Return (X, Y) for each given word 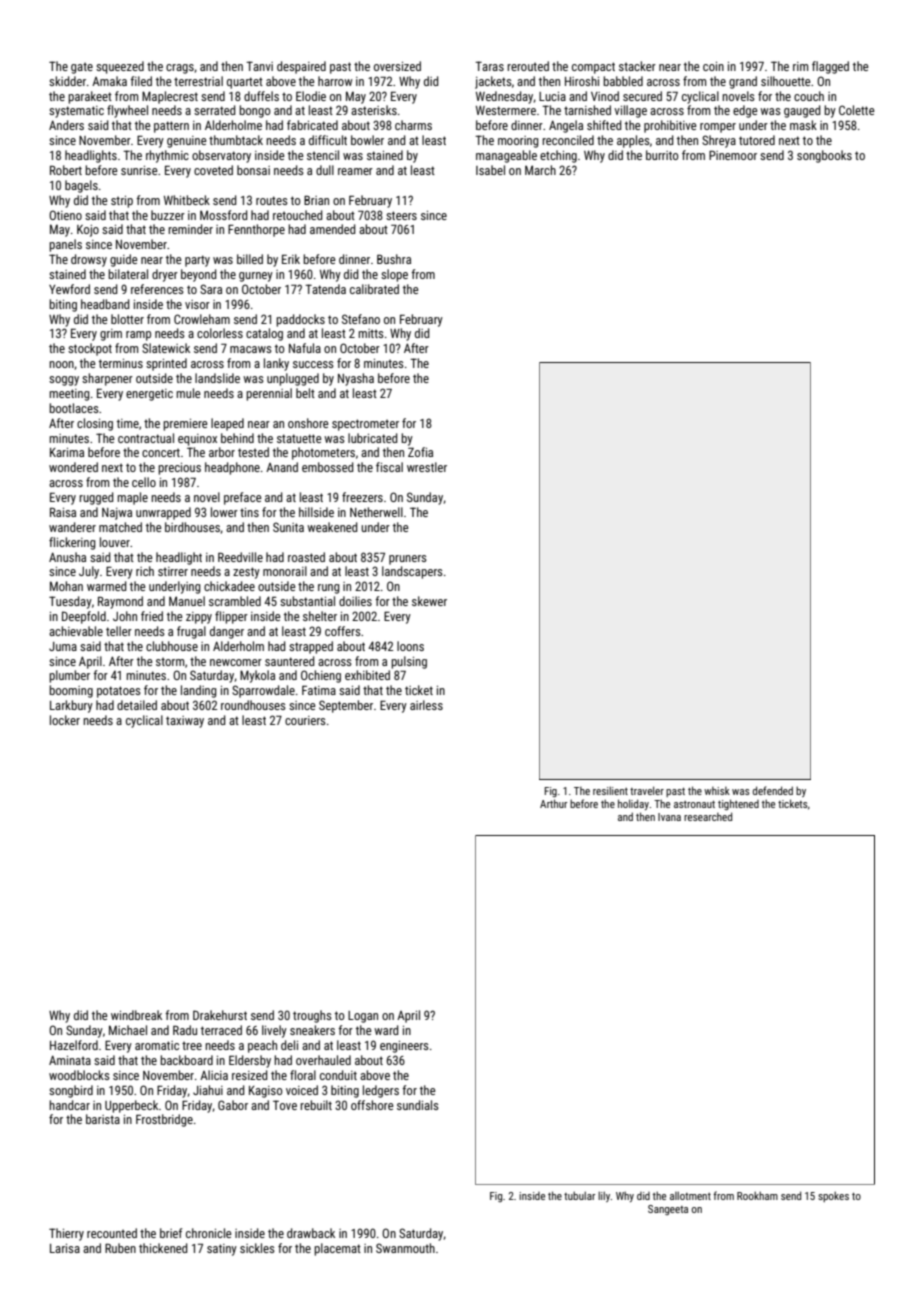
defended (773, 790)
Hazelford (74, 1045)
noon (61, 364)
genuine (187, 142)
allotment (690, 1195)
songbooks (824, 156)
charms (413, 125)
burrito (662, 155)
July (89, 572)
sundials (418, 1105)
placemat (337, 1249)
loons (410, 646)
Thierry (66, 1234)
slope (394, 275)
